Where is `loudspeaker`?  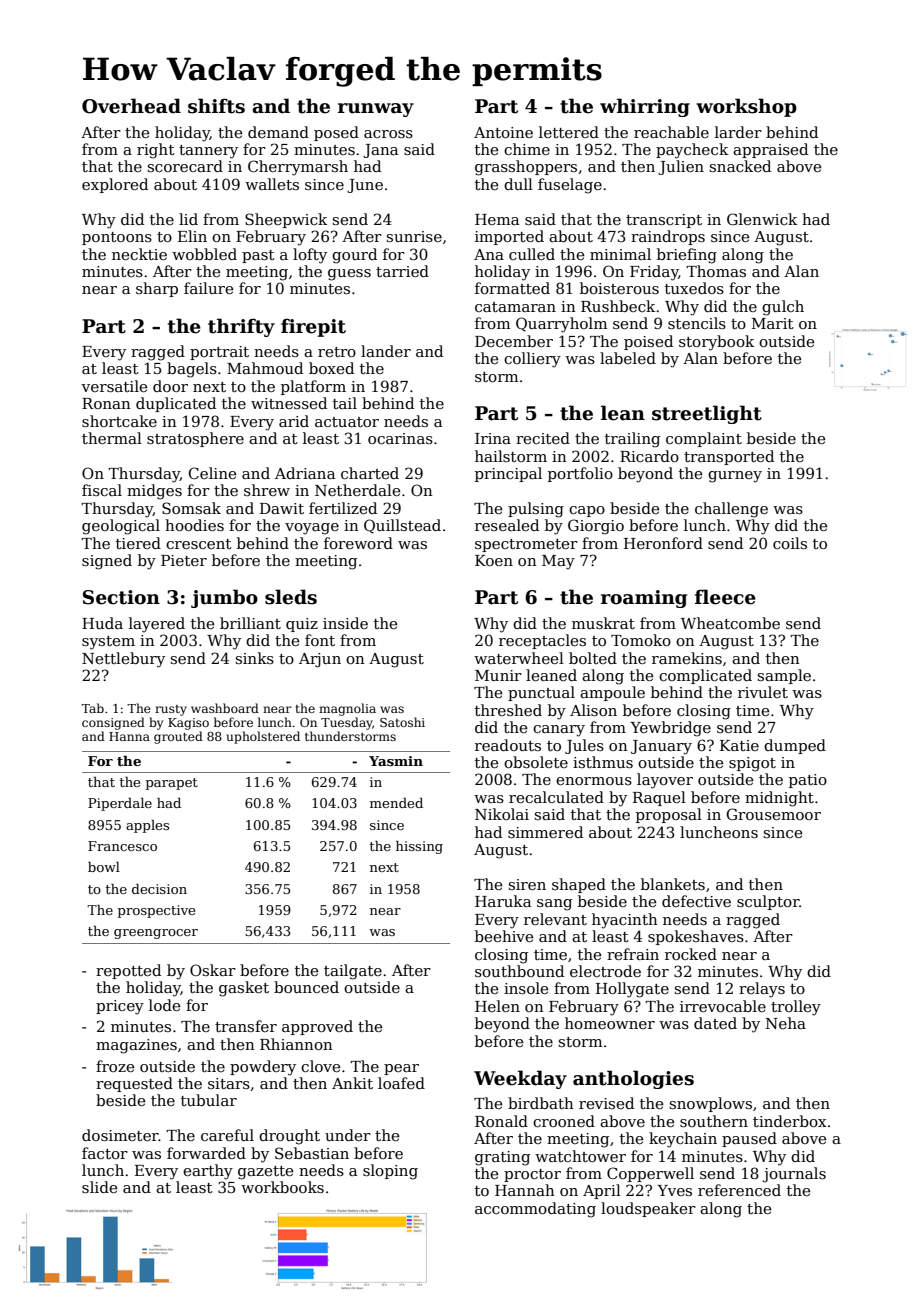 loudspeaker is located at coordinates (648, 1209).
